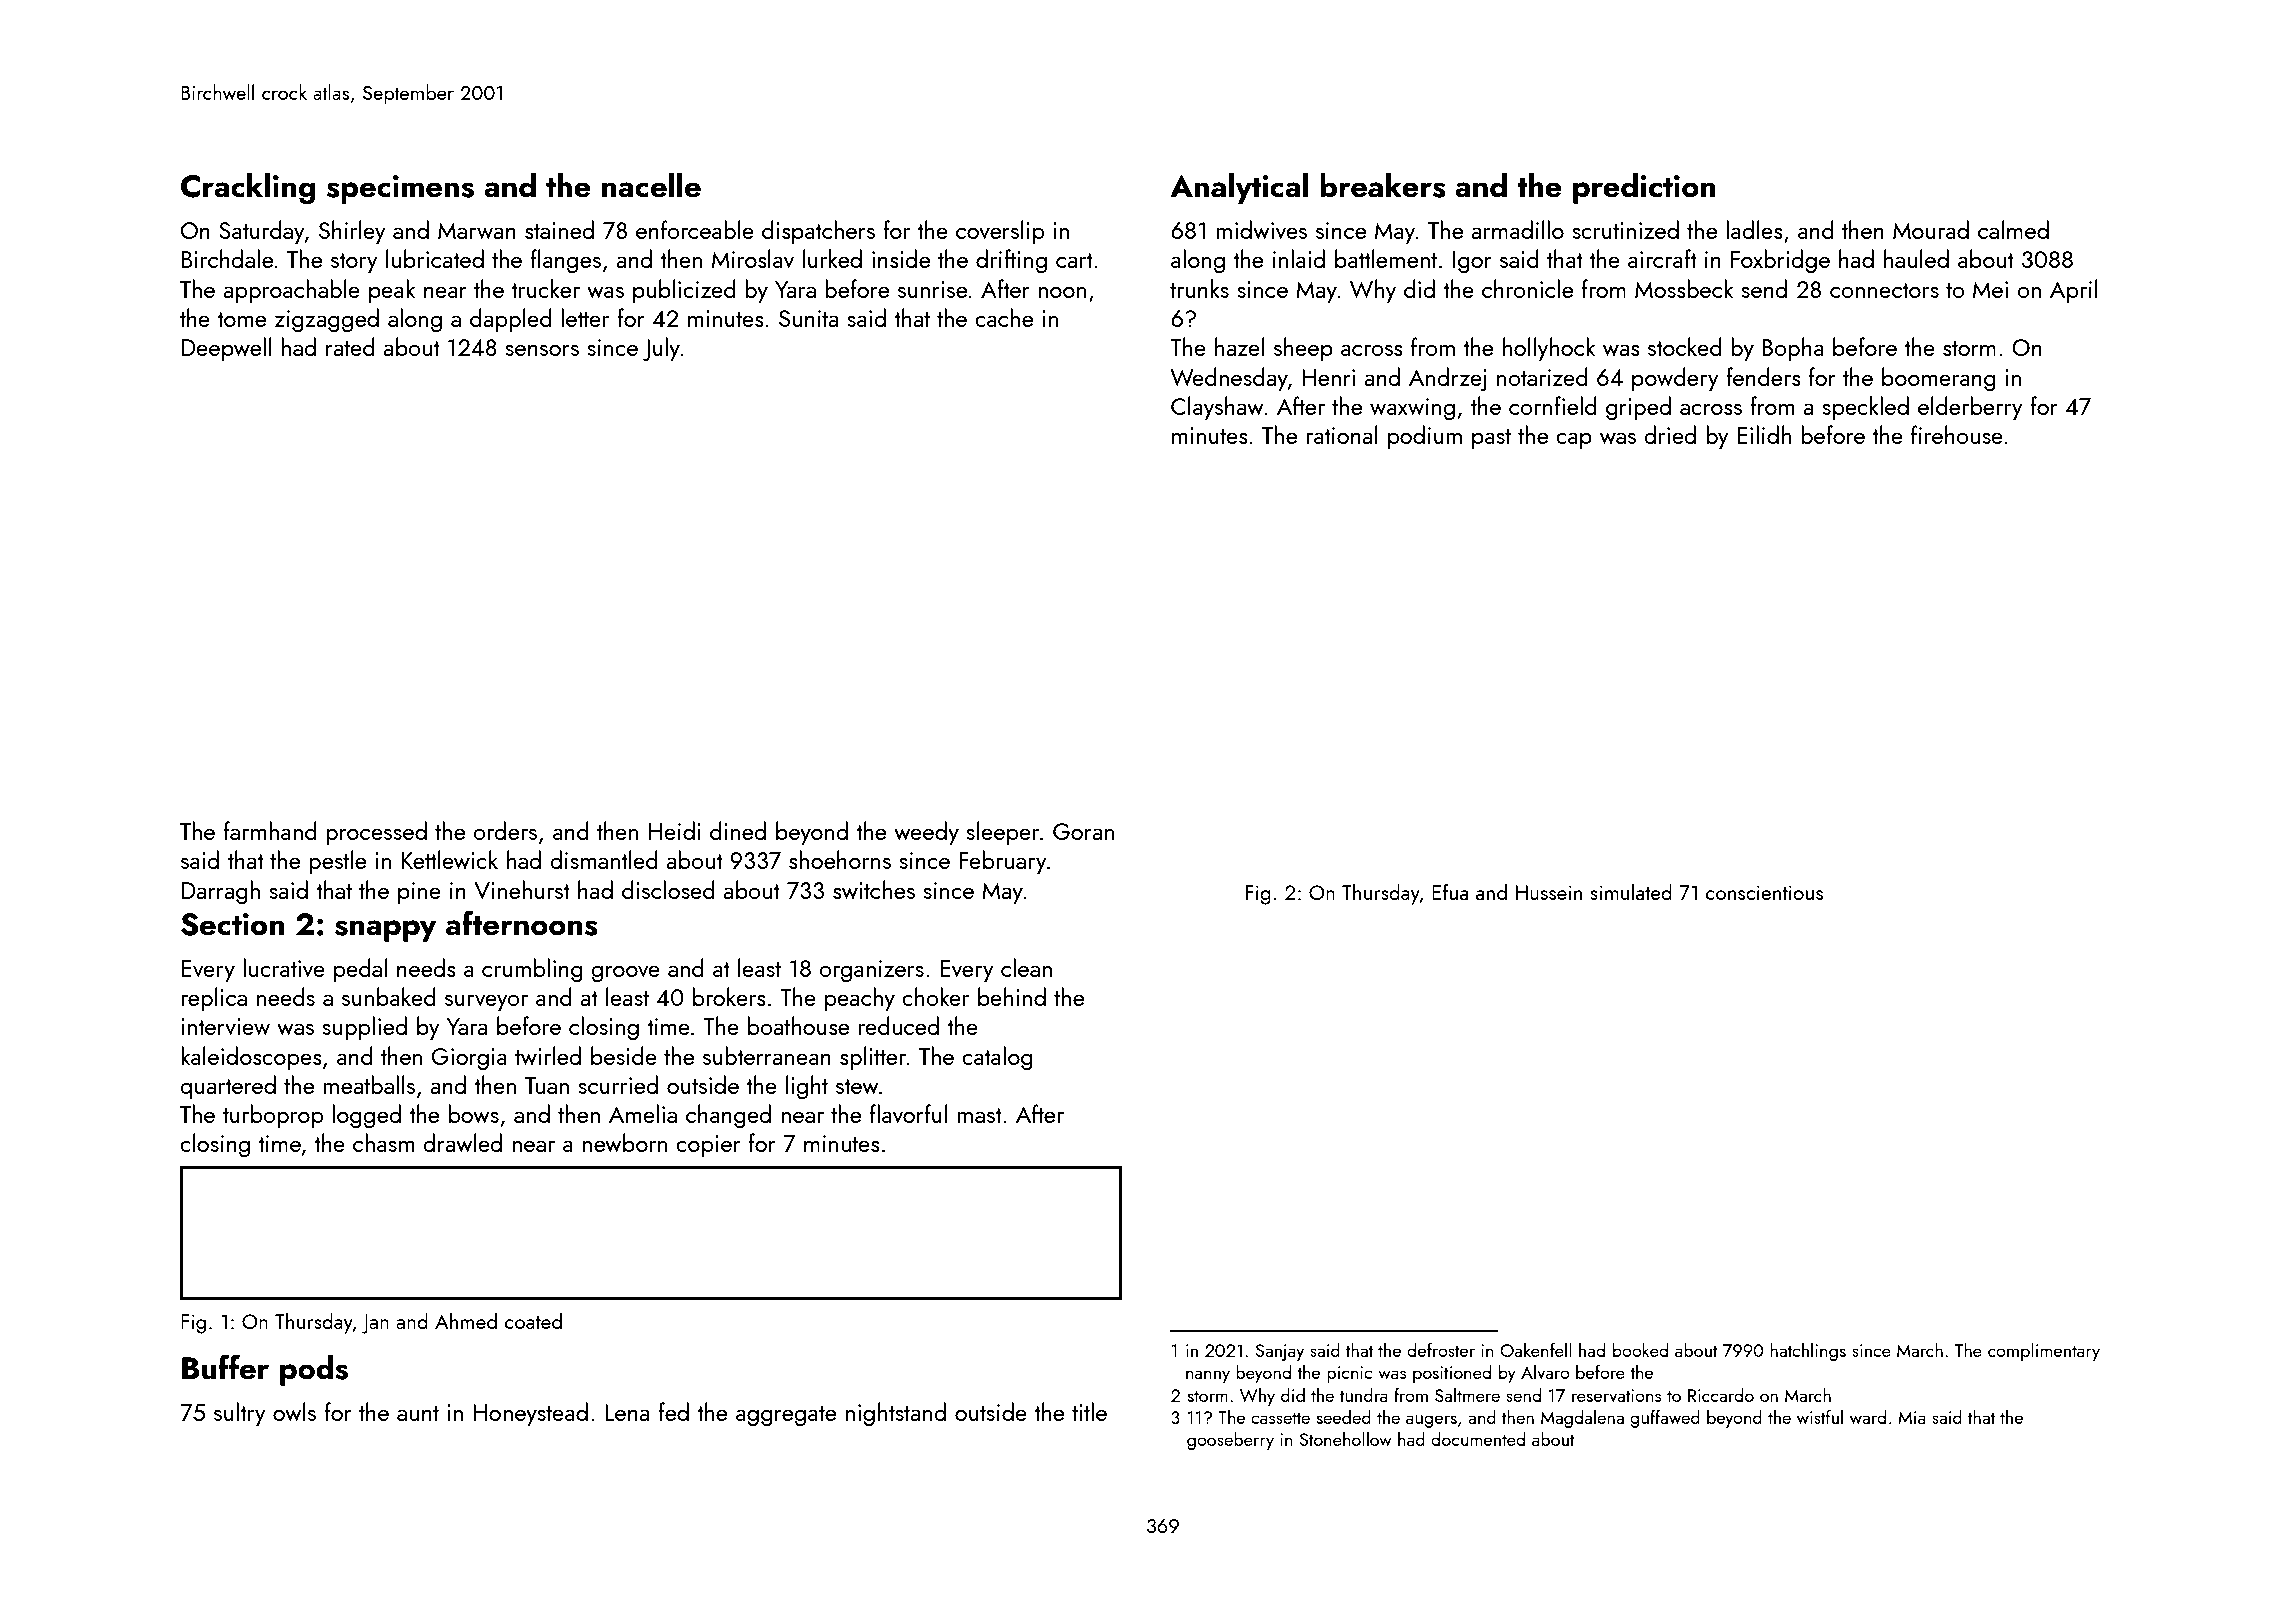 Image resolution: width=2292 pixels, height=1620 pixels. I want to click on documented, so click(1478, 1439).
